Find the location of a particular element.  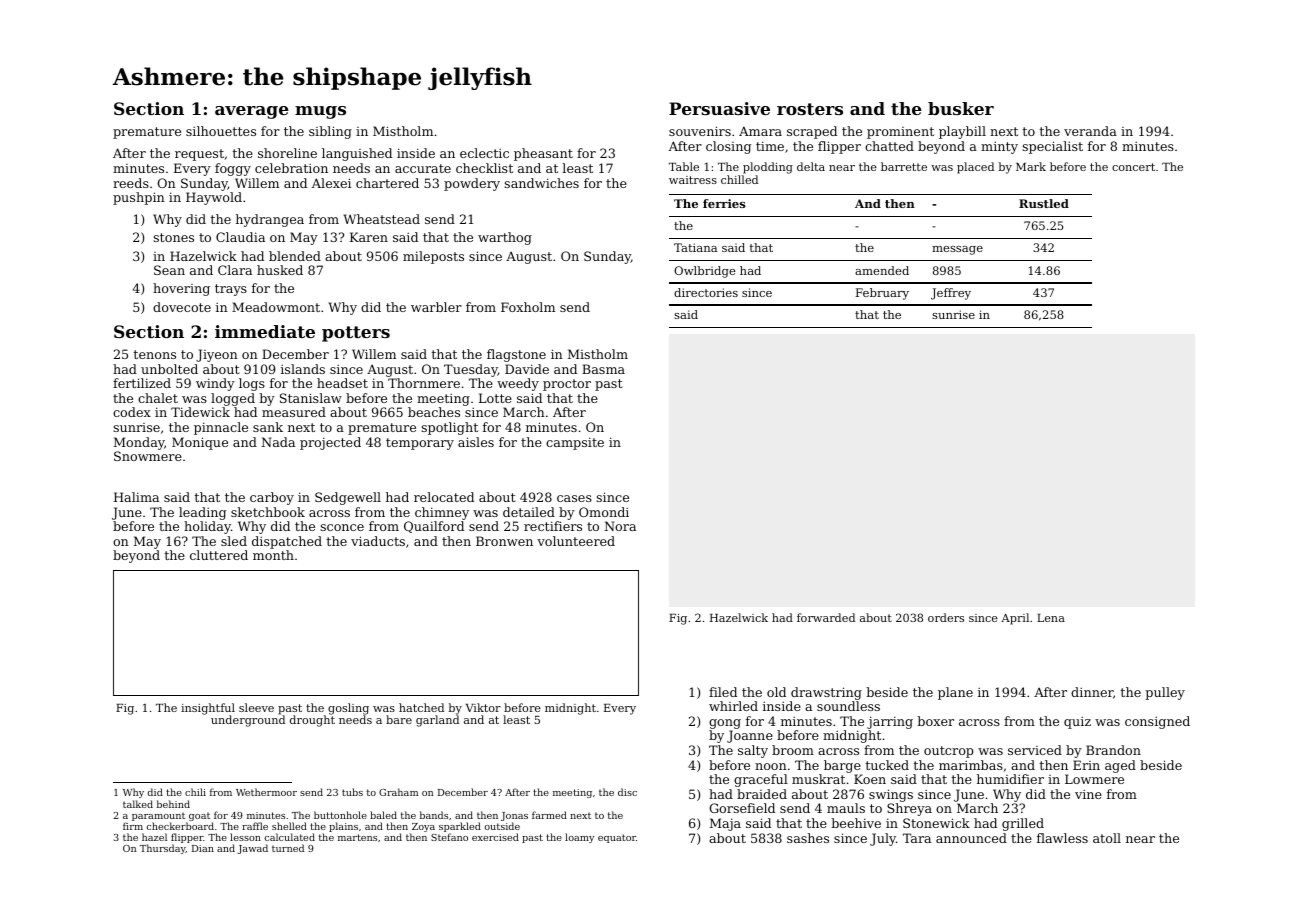

filed is located at coordinates (723, 692).
